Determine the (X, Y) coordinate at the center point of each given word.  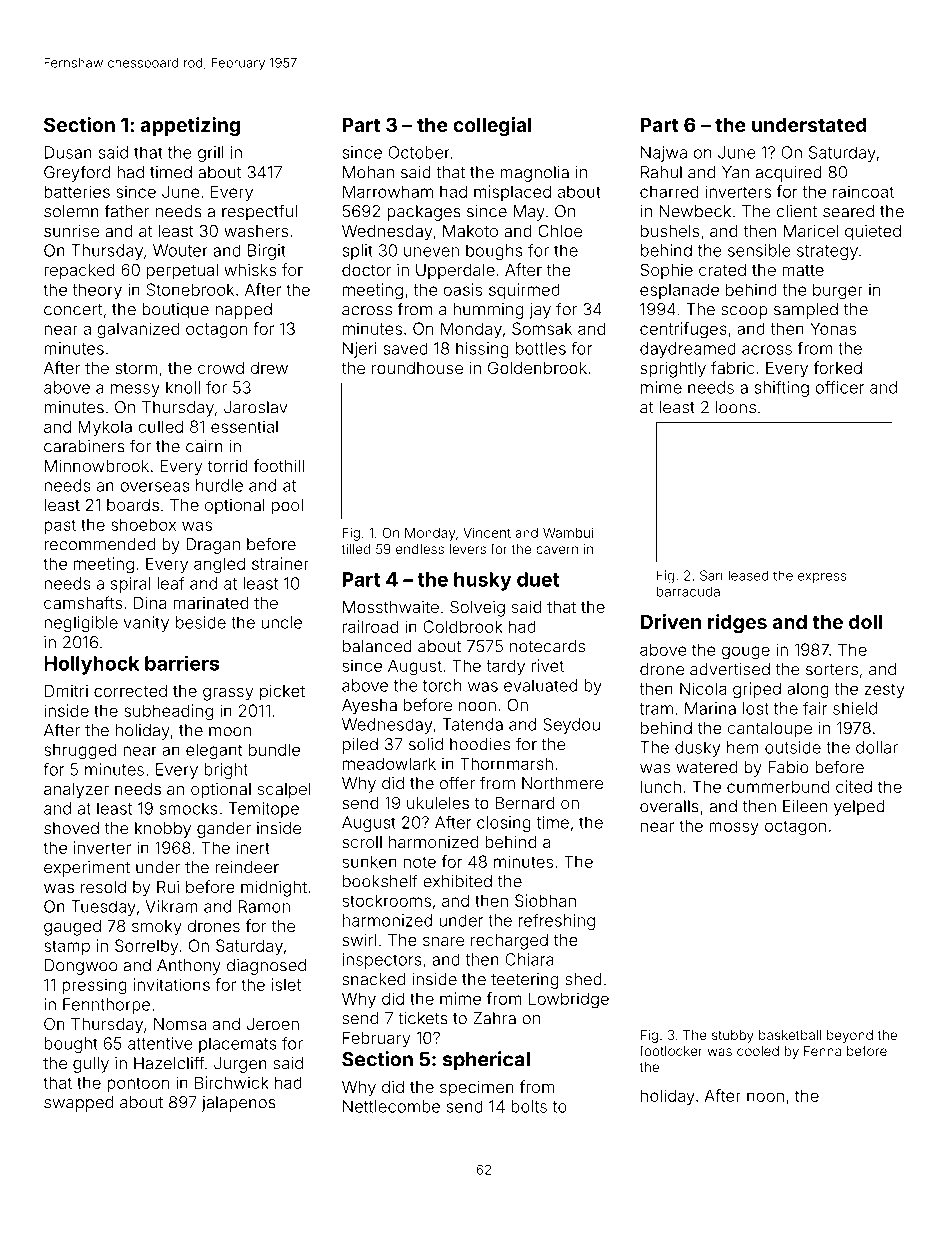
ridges (737, 623)
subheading (168, 712)
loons (736, 407)
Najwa (664, 154)
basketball (790, 1035)
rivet (548, 665)
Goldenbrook (537, 367)
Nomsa (180, 1024)
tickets (423, 1018)
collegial (492, 126)
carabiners (84, 446)
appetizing (190, 126)
